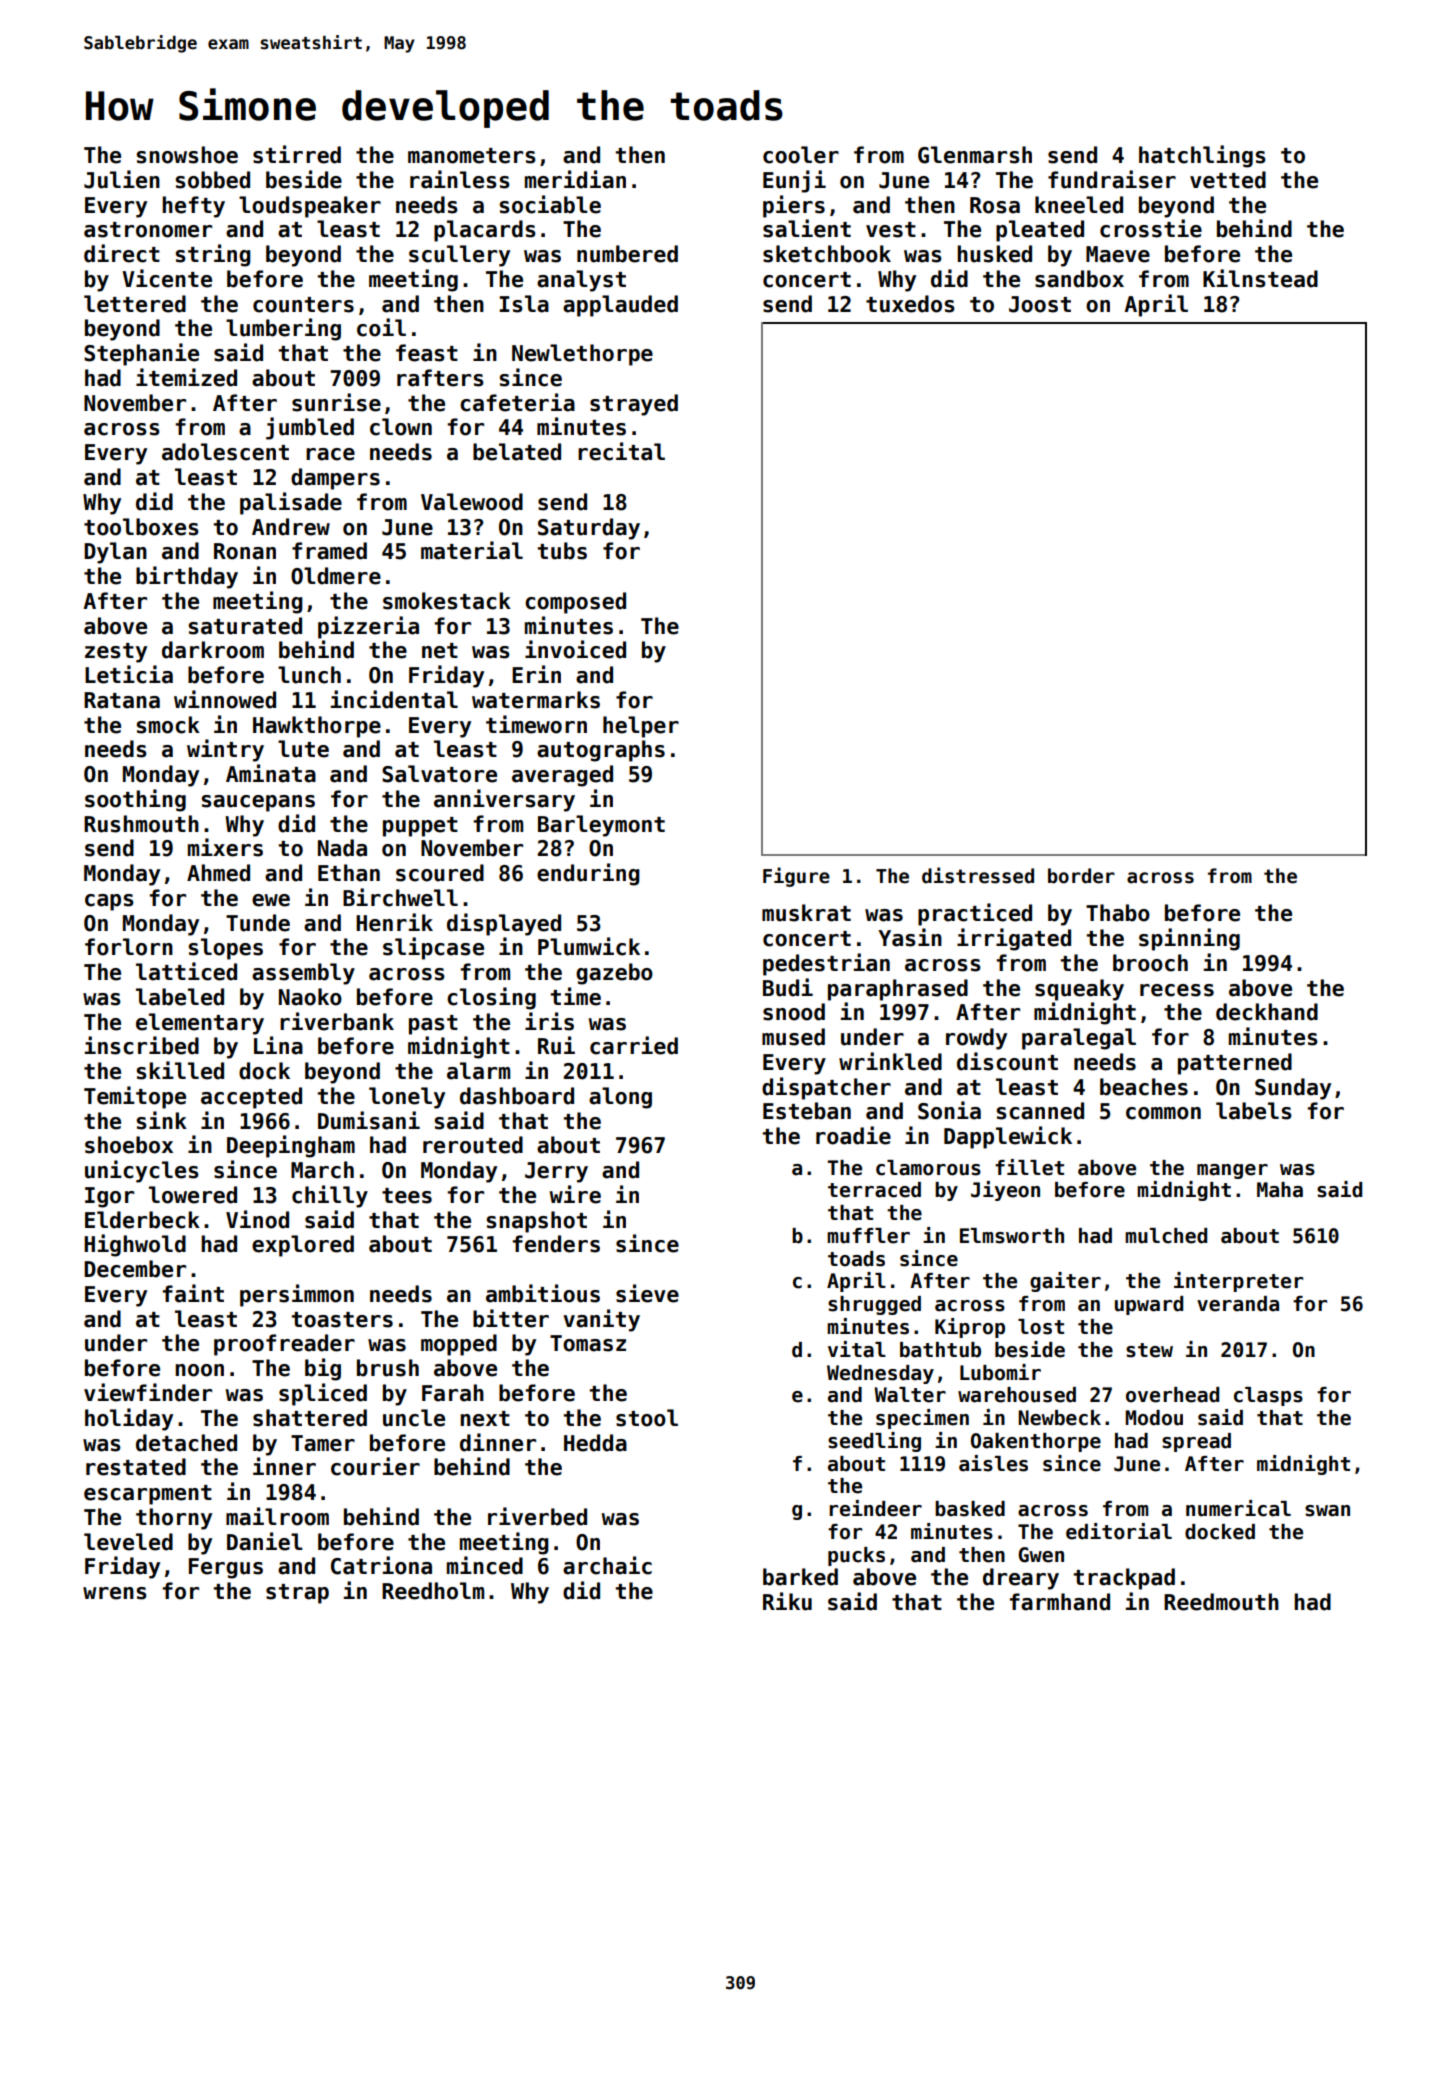  Describe the element at coordinates (800, 1577) in the image. I see `barked` at that location.
